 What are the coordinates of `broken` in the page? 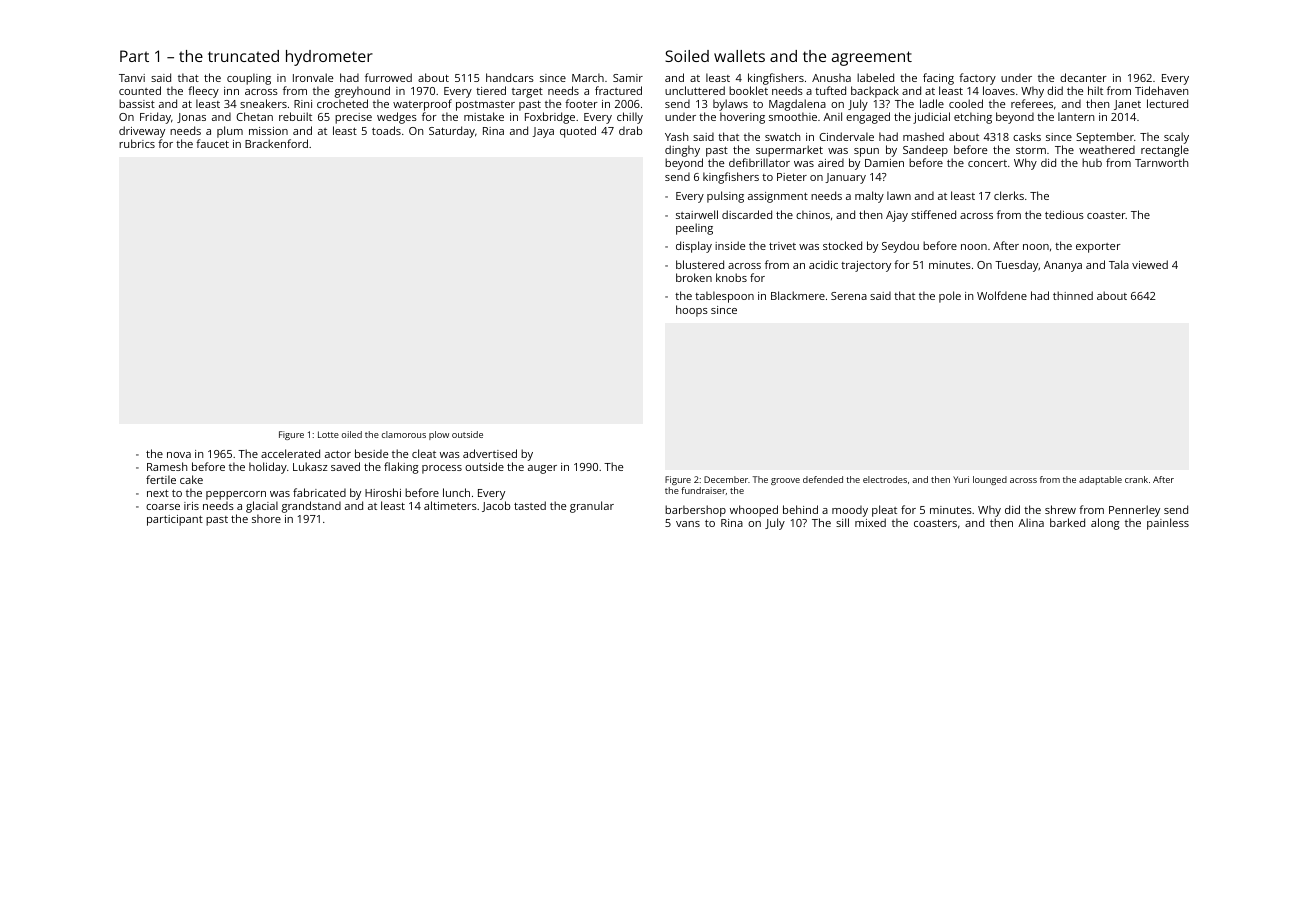 It's located at (694, 277).
